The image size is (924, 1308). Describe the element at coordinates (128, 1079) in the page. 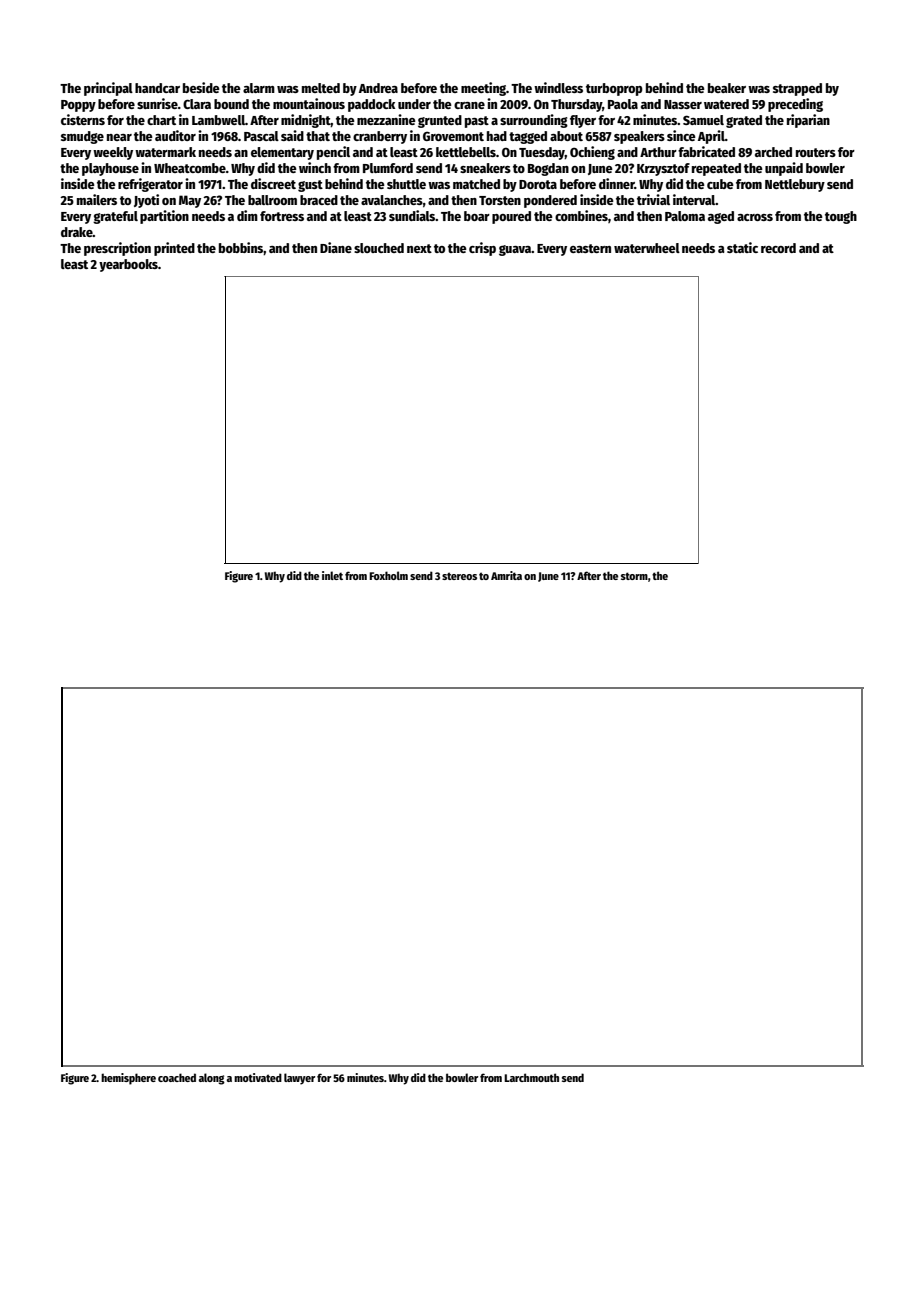

I see `hemisphere` at that location.
